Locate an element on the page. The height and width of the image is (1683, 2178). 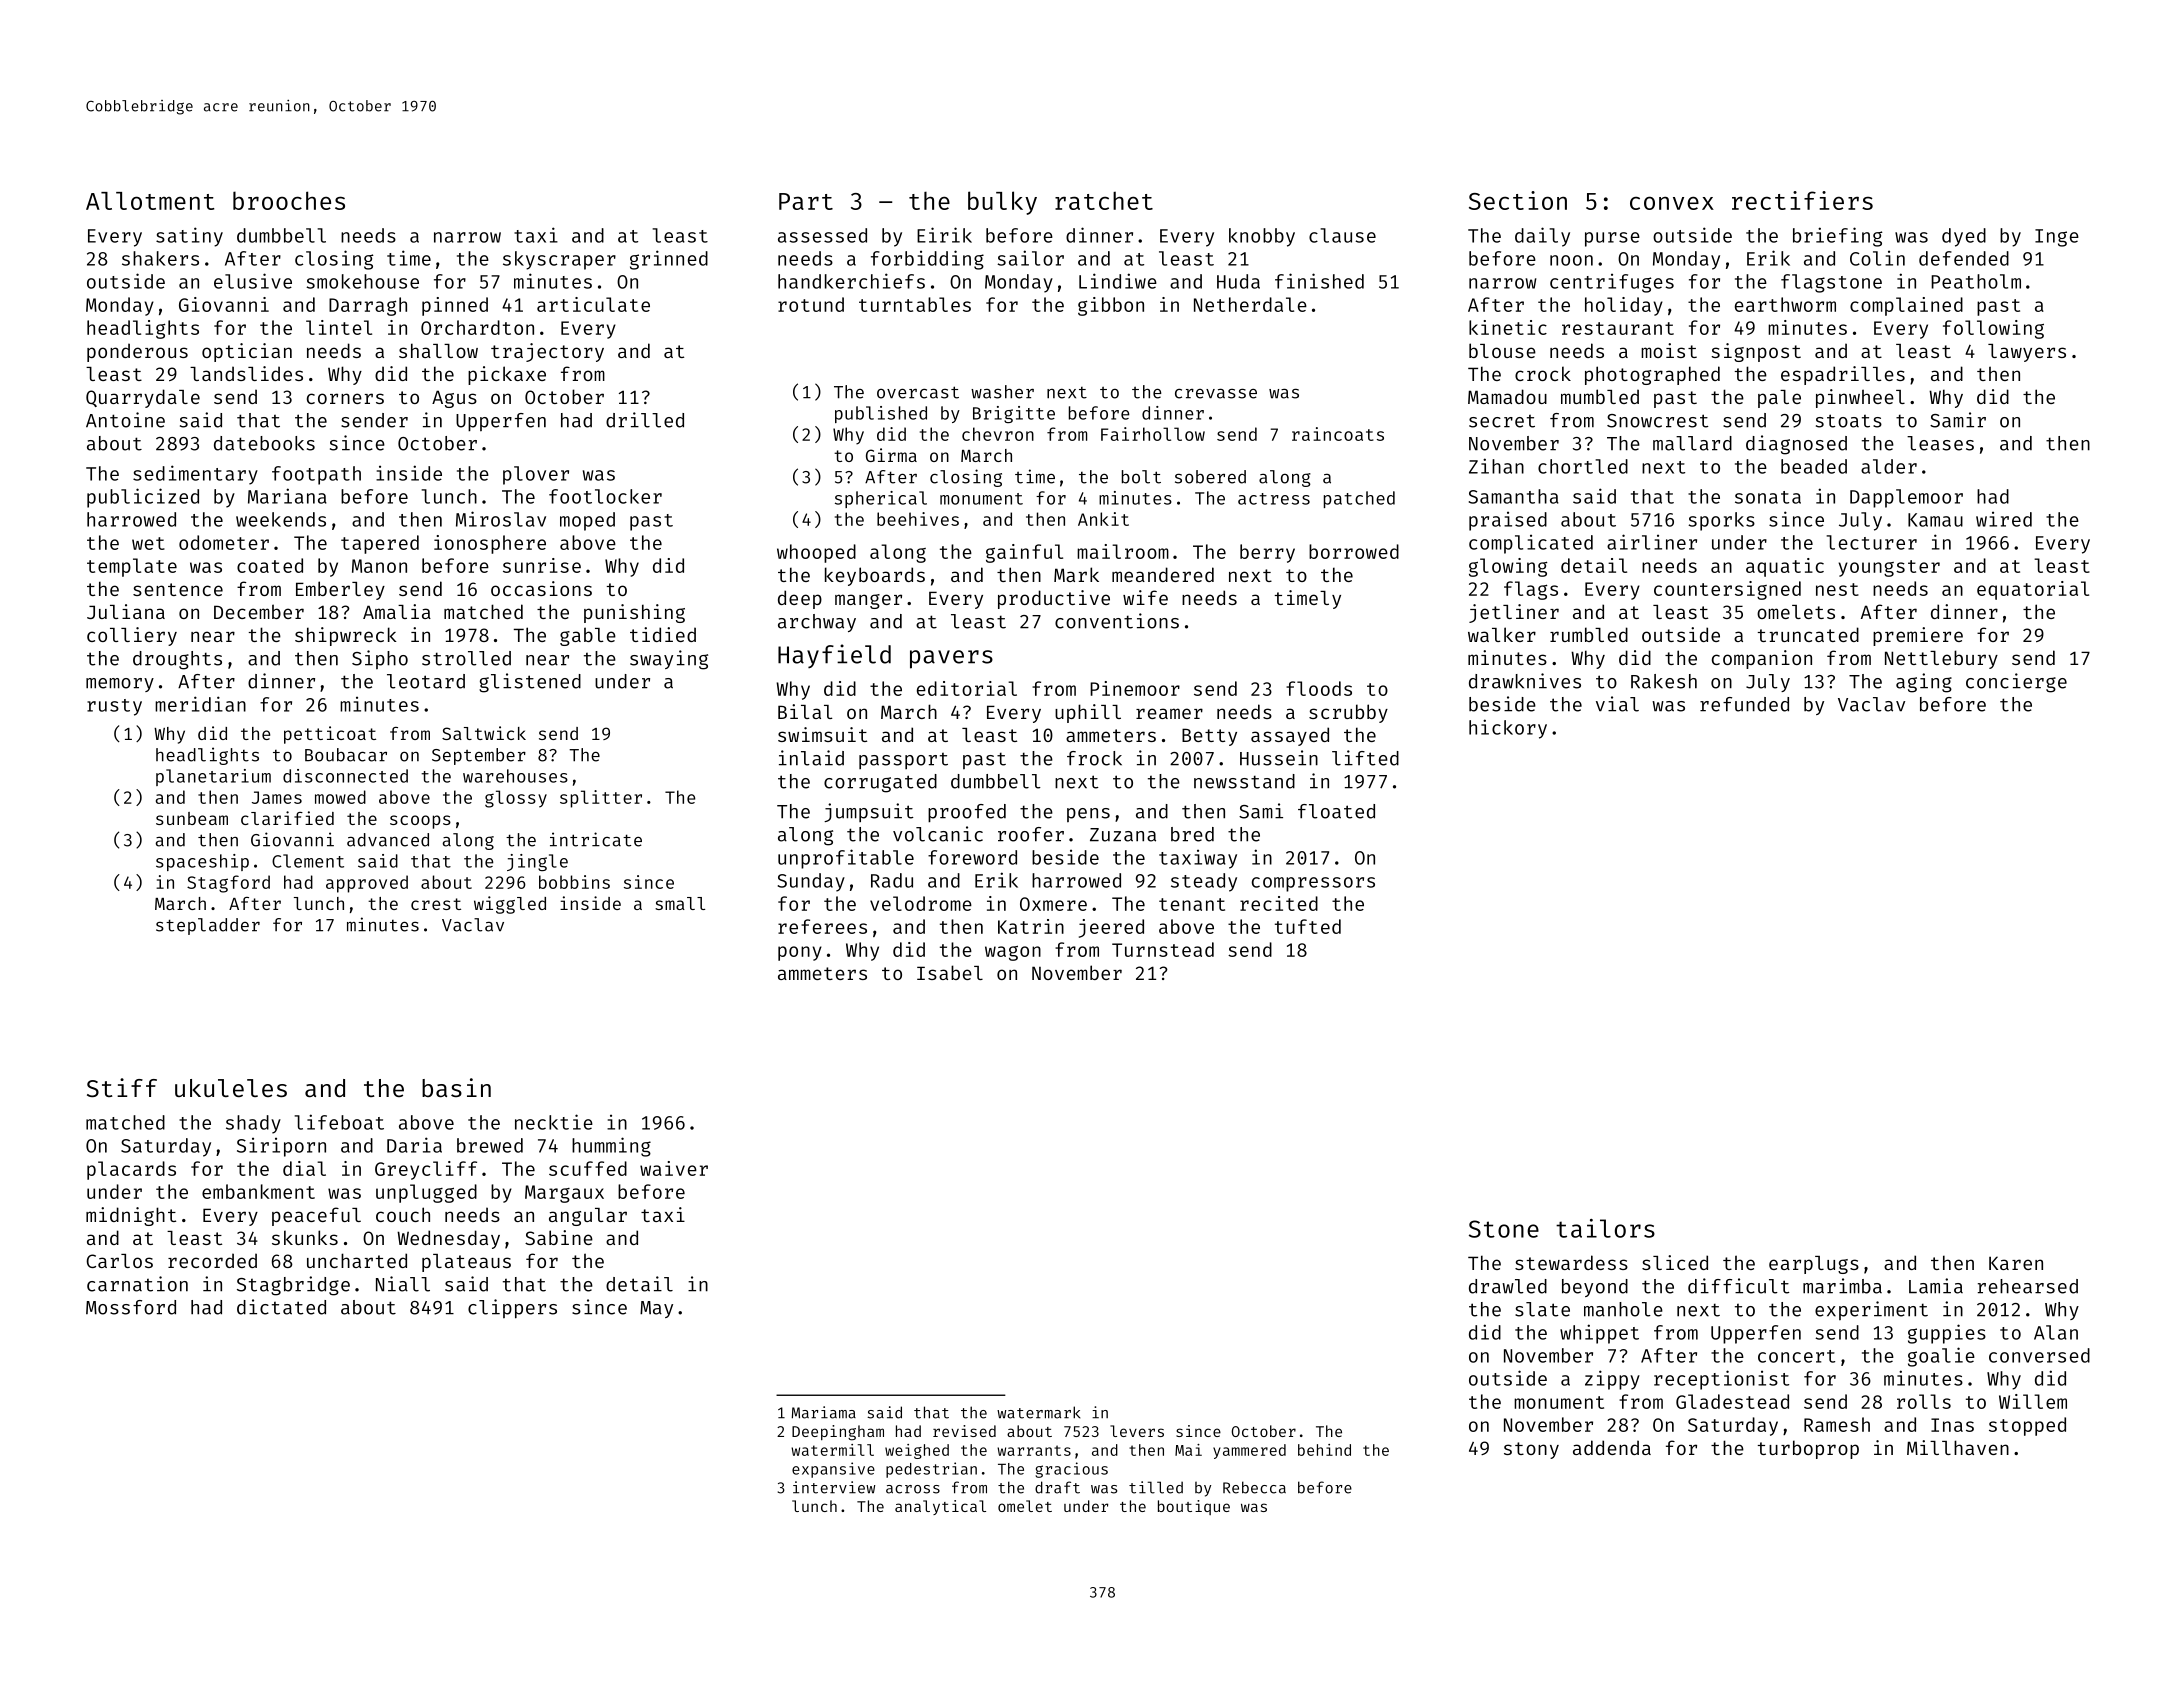
earplugs is located at coordinates (1814, 1265).
